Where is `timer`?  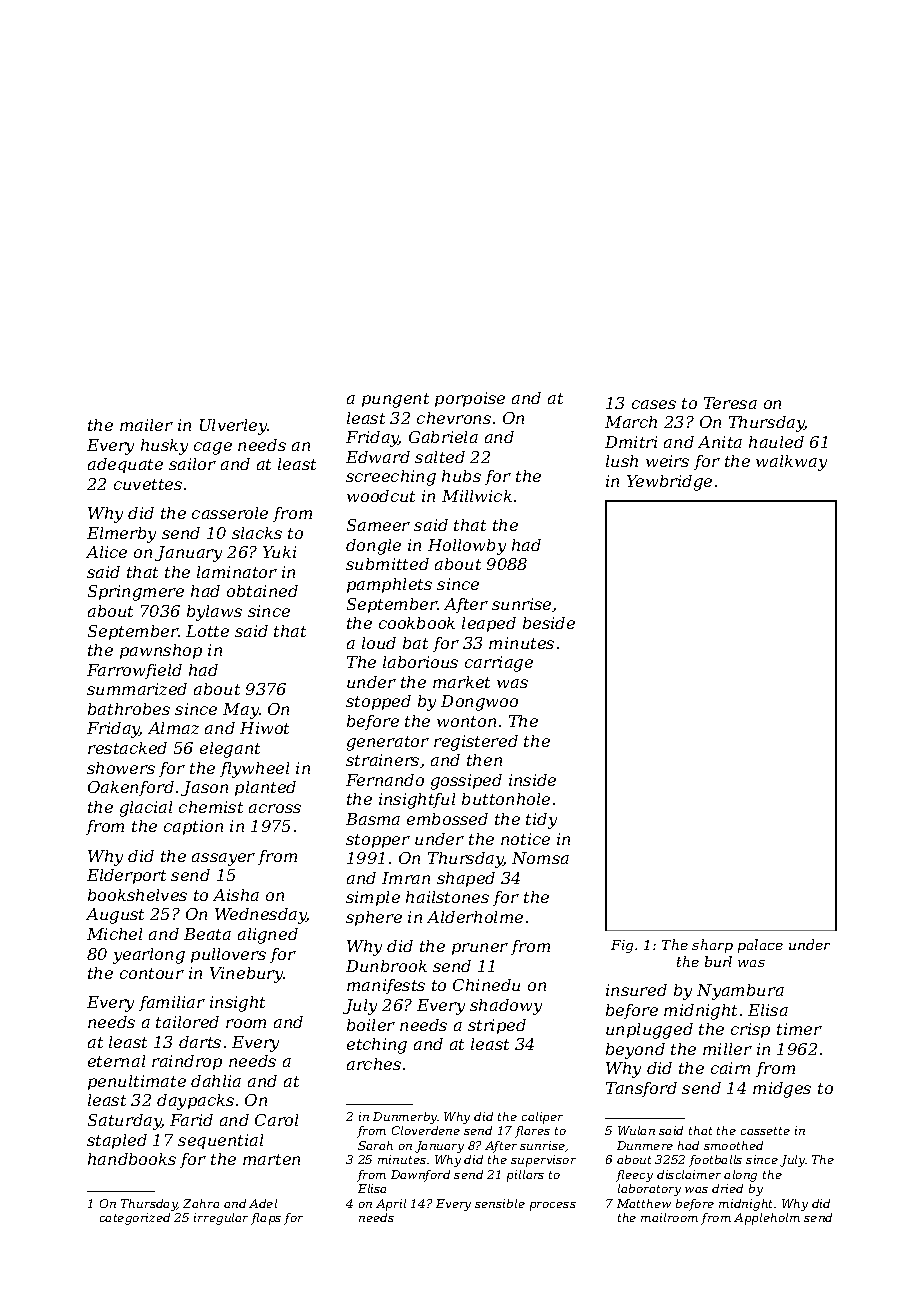
timer is located at coordinates (799, 1029).
